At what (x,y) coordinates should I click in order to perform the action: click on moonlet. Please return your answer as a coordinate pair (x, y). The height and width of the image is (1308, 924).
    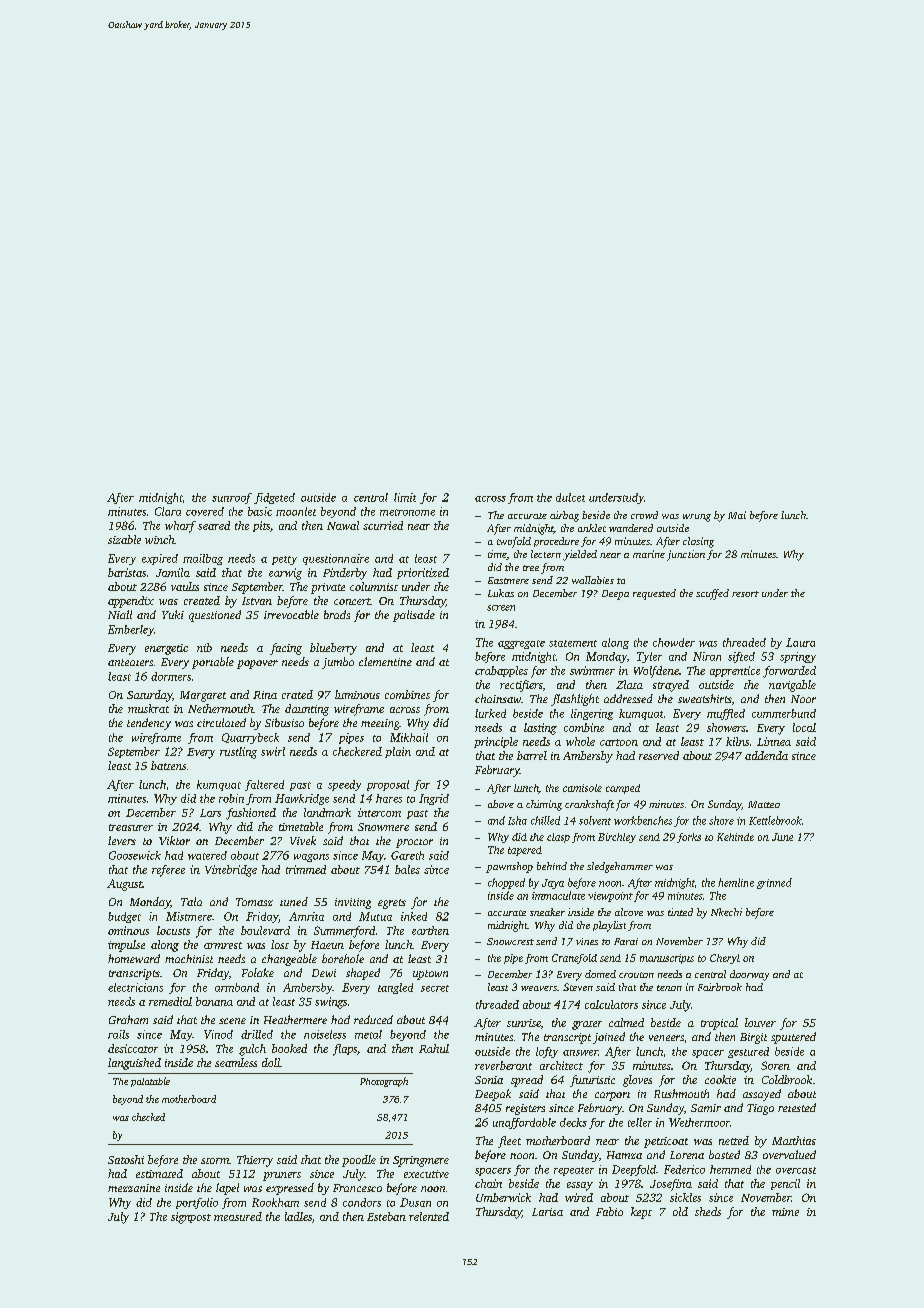
    Looking at the image, I should click on (296, 511).
